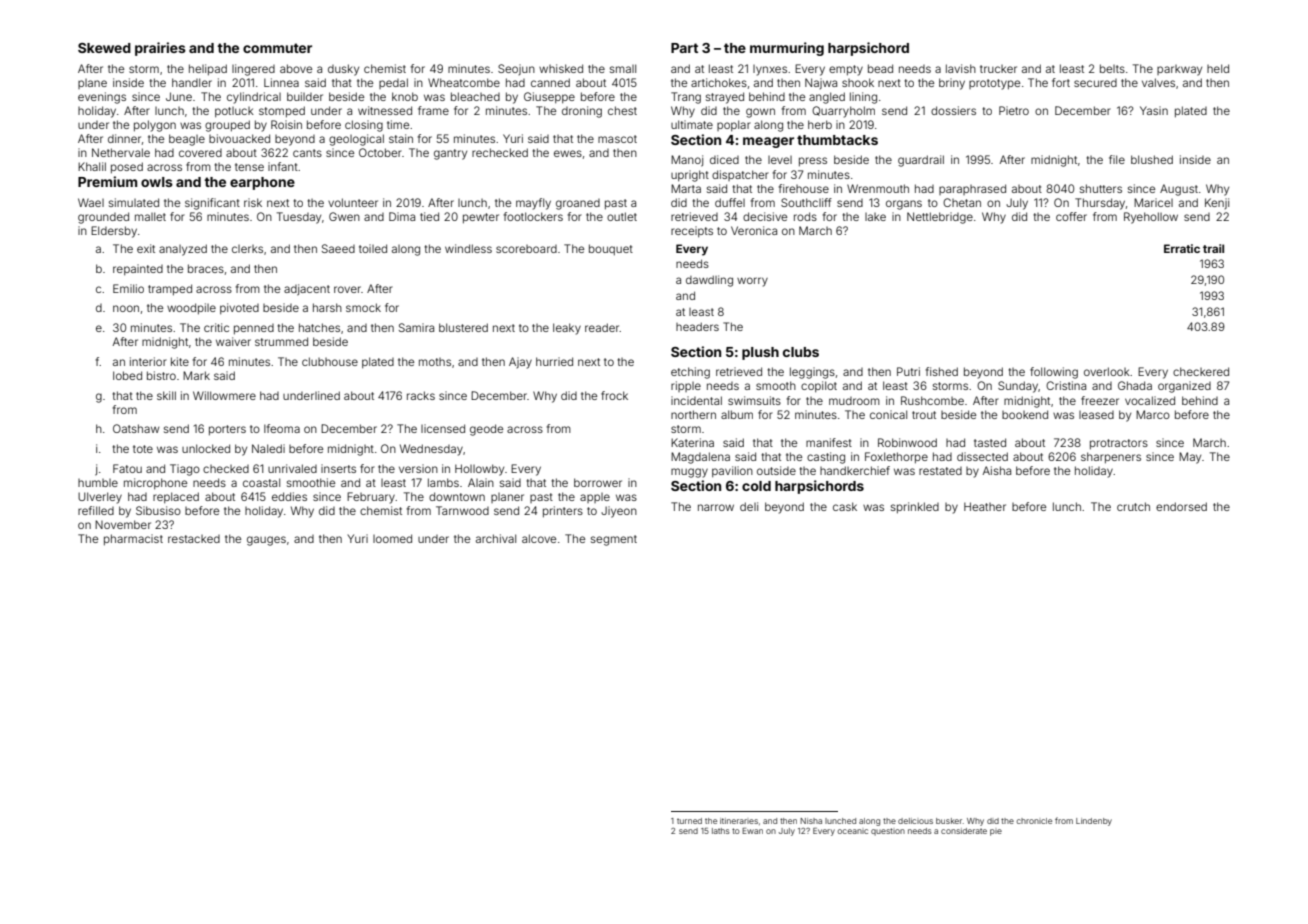 The width and height of the image is (1308, 924). I want to click on noon, so click(126, 308).
